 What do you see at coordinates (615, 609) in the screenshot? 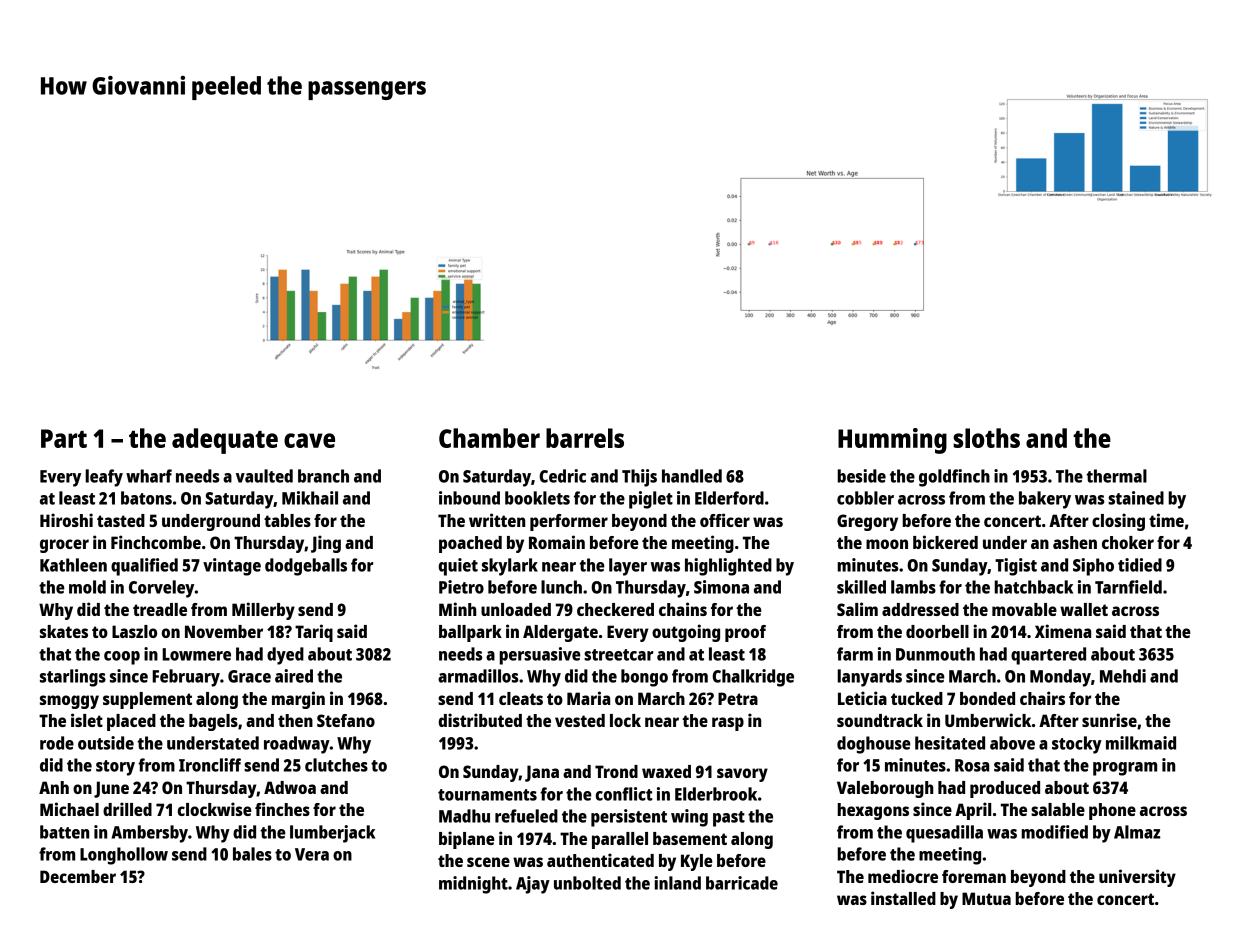
I see `checkered` at bounding box center [615, 609].
